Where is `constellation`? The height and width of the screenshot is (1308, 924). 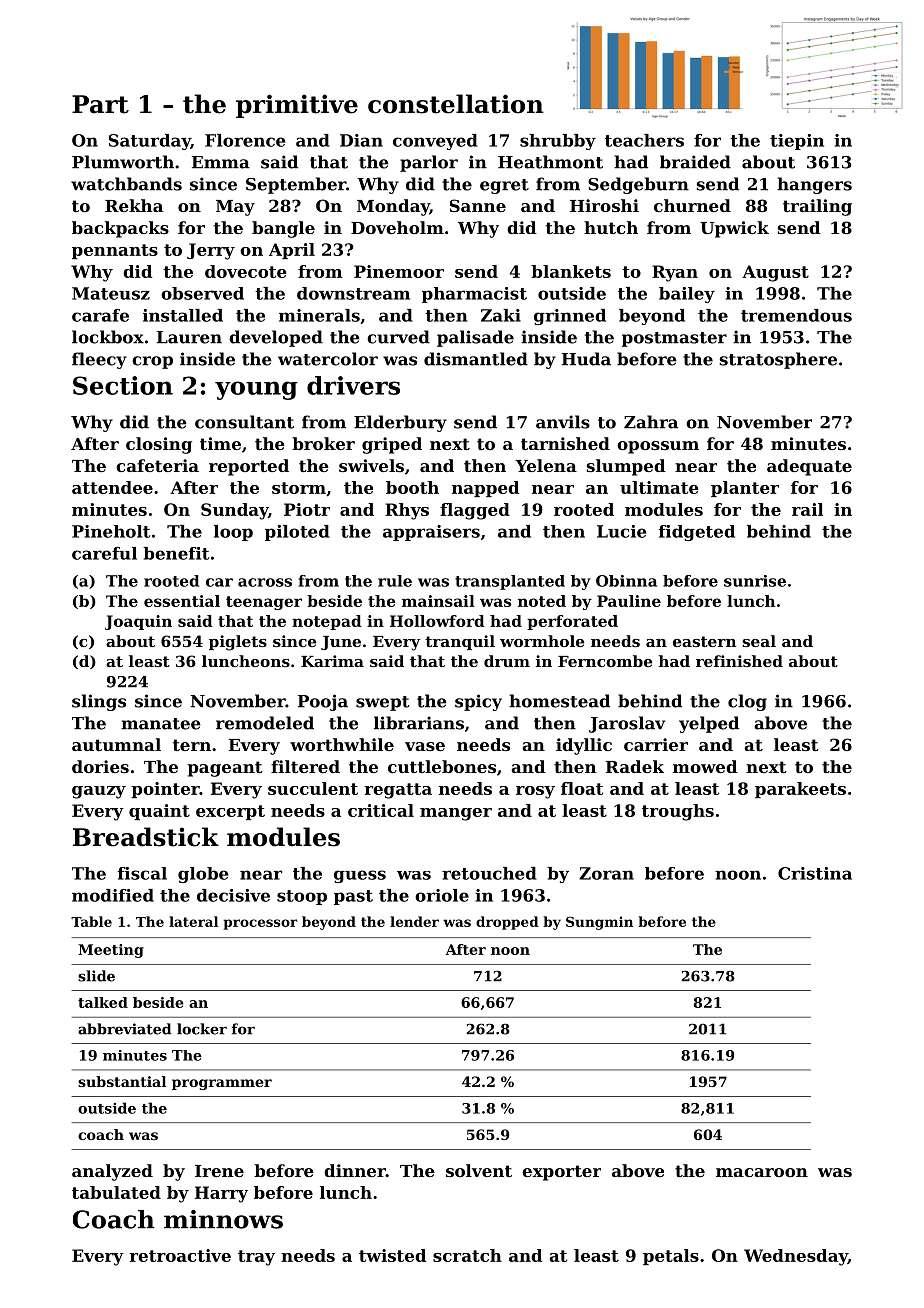 constellation is located at coordinates (456, 104).
